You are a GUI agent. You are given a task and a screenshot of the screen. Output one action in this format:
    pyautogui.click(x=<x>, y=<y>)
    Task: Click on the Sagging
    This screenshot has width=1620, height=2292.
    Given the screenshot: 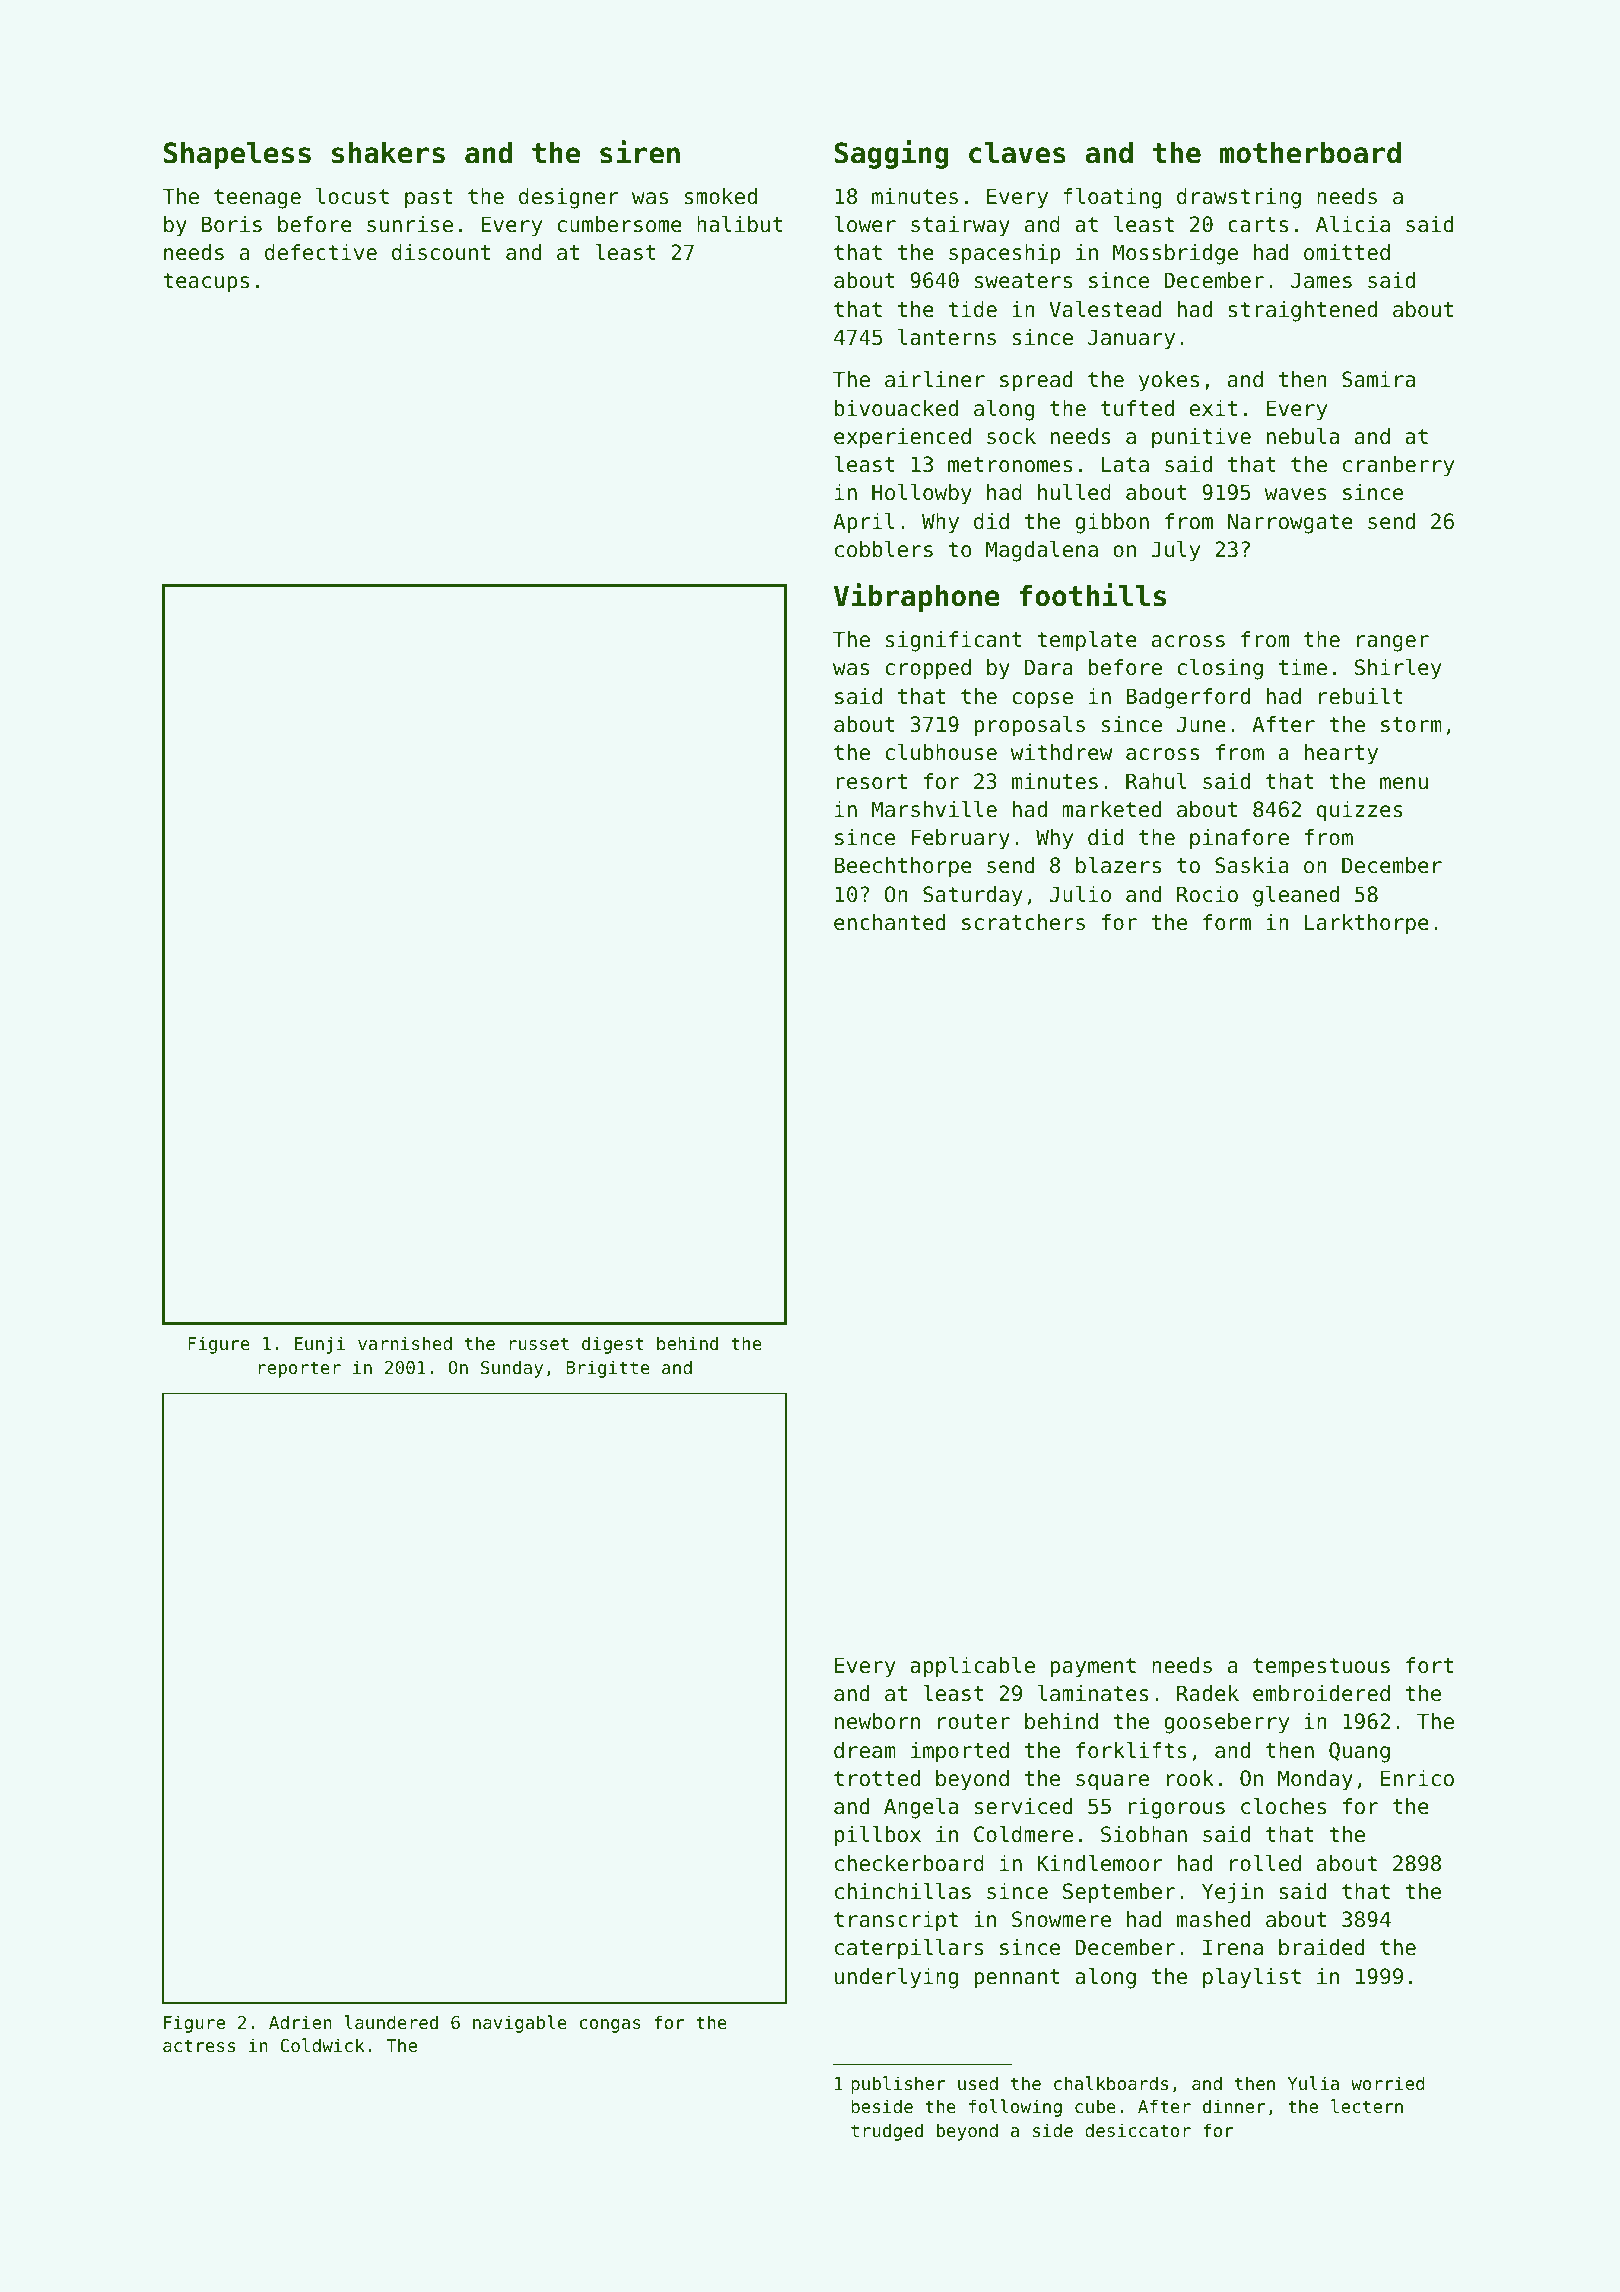 What is the action you would take?
    pyautogui.click(x=892, y=154)
